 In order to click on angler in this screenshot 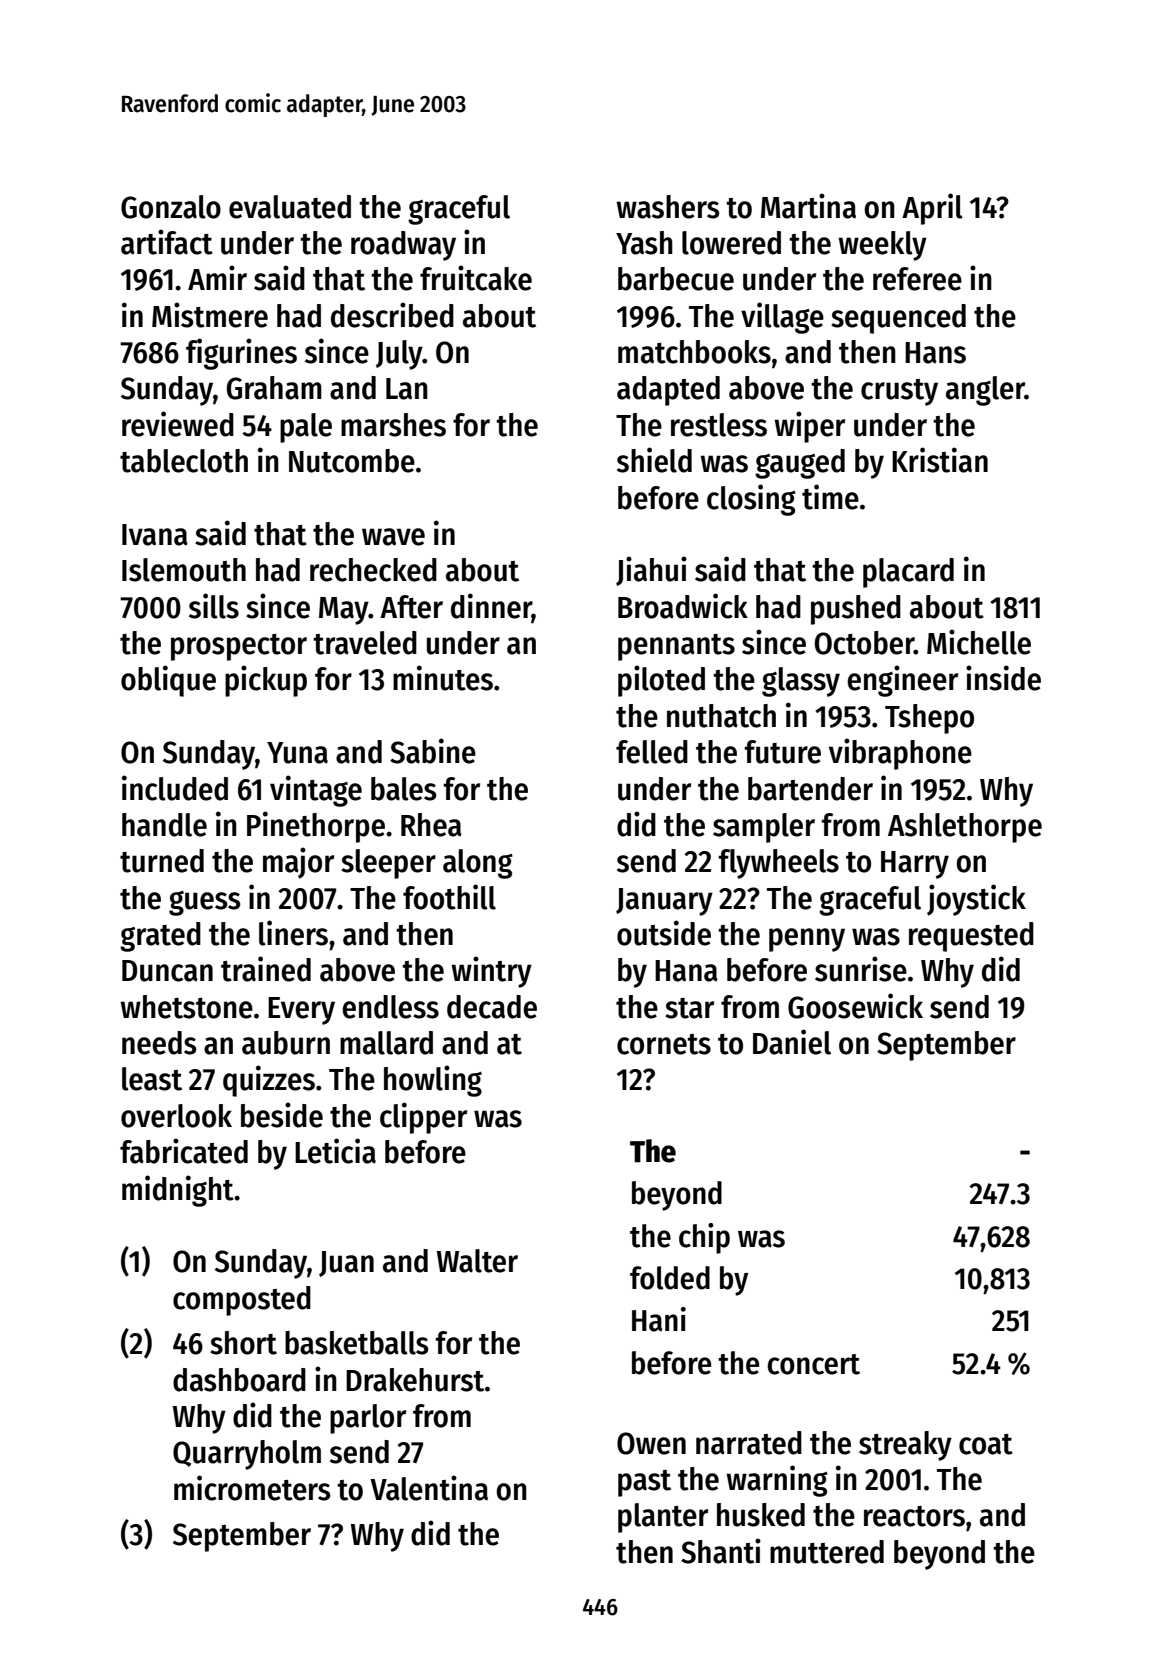, I will do `click(985, 391)`.
